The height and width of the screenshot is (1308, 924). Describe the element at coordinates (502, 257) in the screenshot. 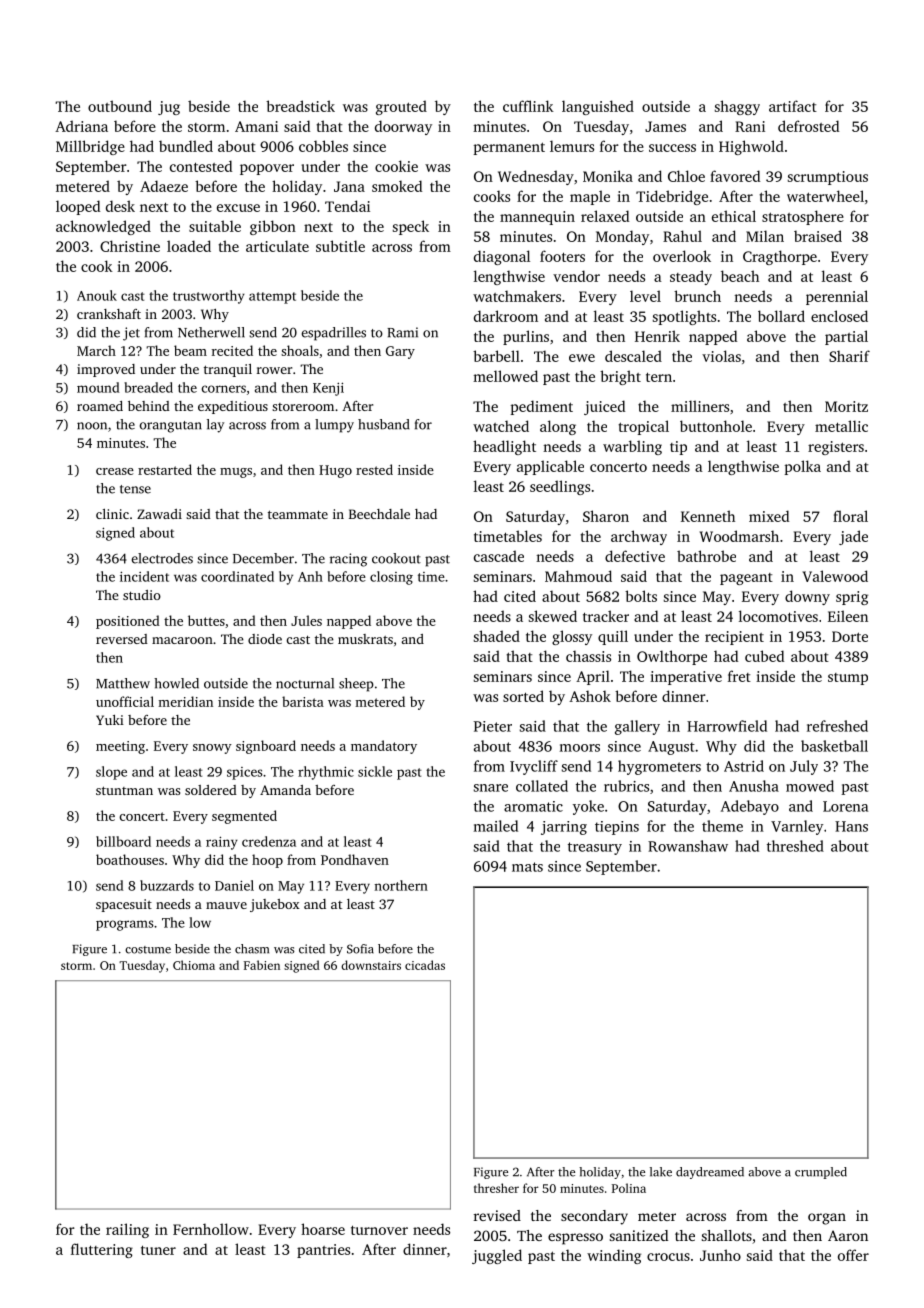

I see `diagonal` at that location.
